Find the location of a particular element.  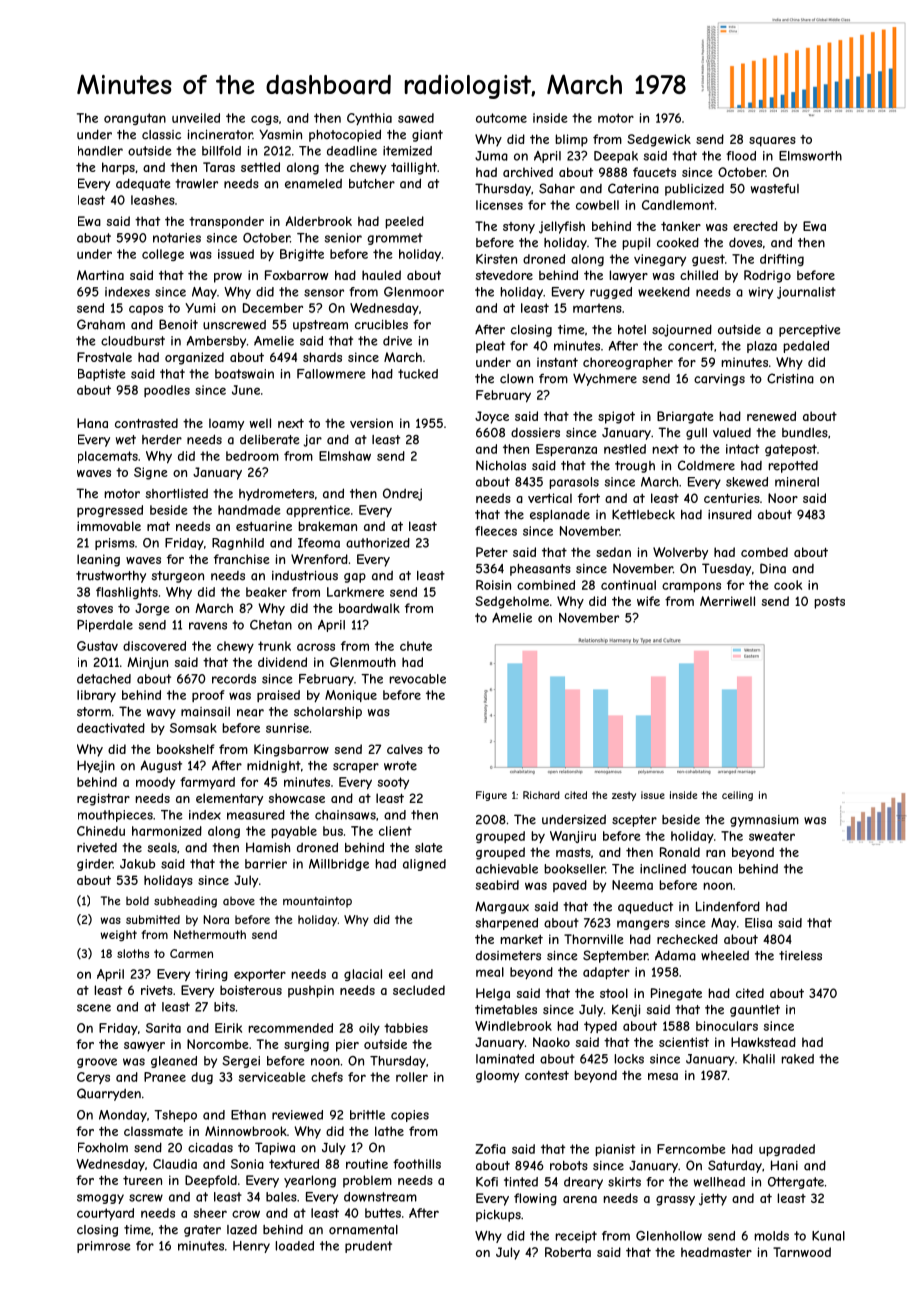

seals is located at coordinates (162, 848).
